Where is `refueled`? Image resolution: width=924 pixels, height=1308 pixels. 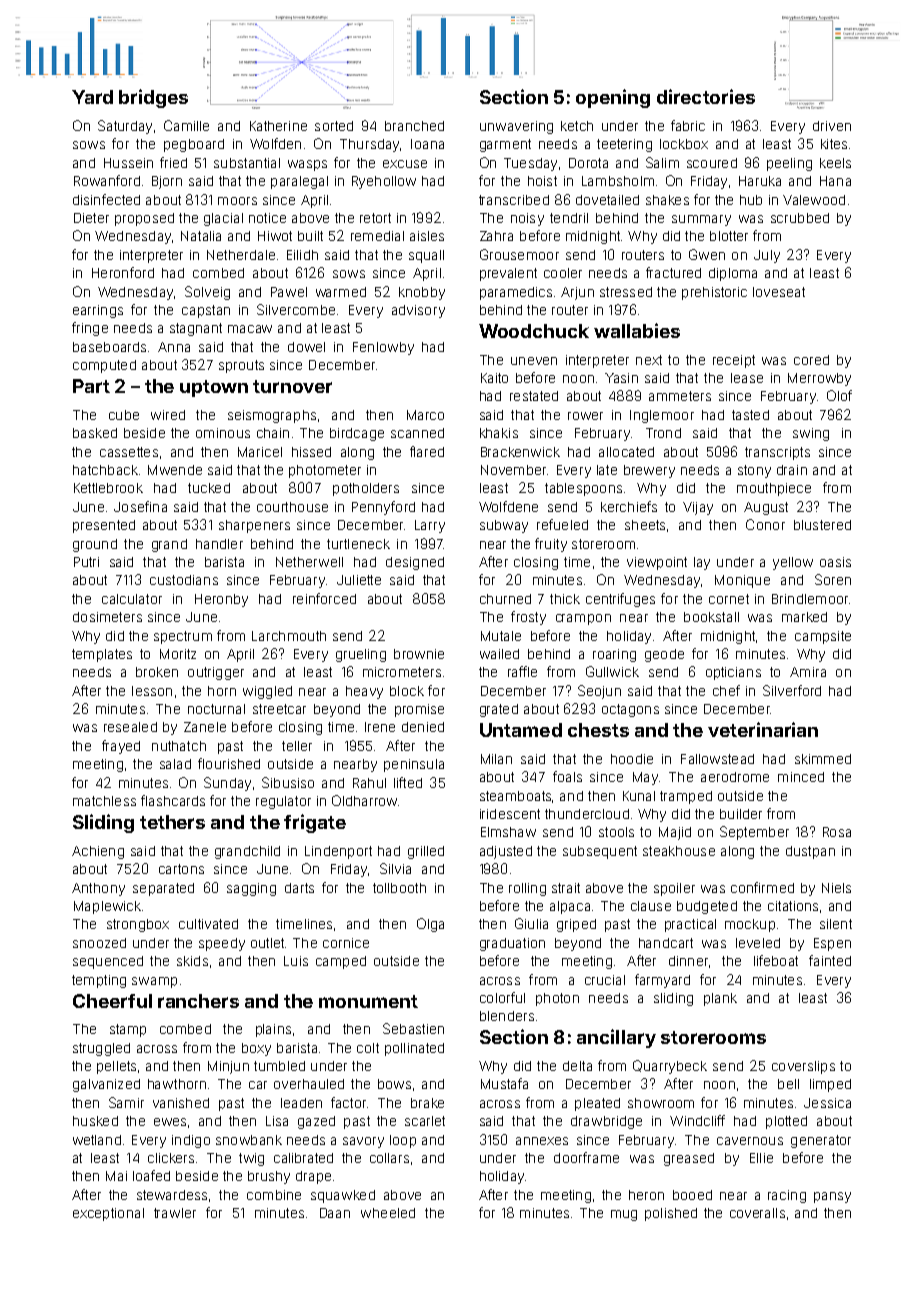 refueled is located at coordinates (562, 524).
